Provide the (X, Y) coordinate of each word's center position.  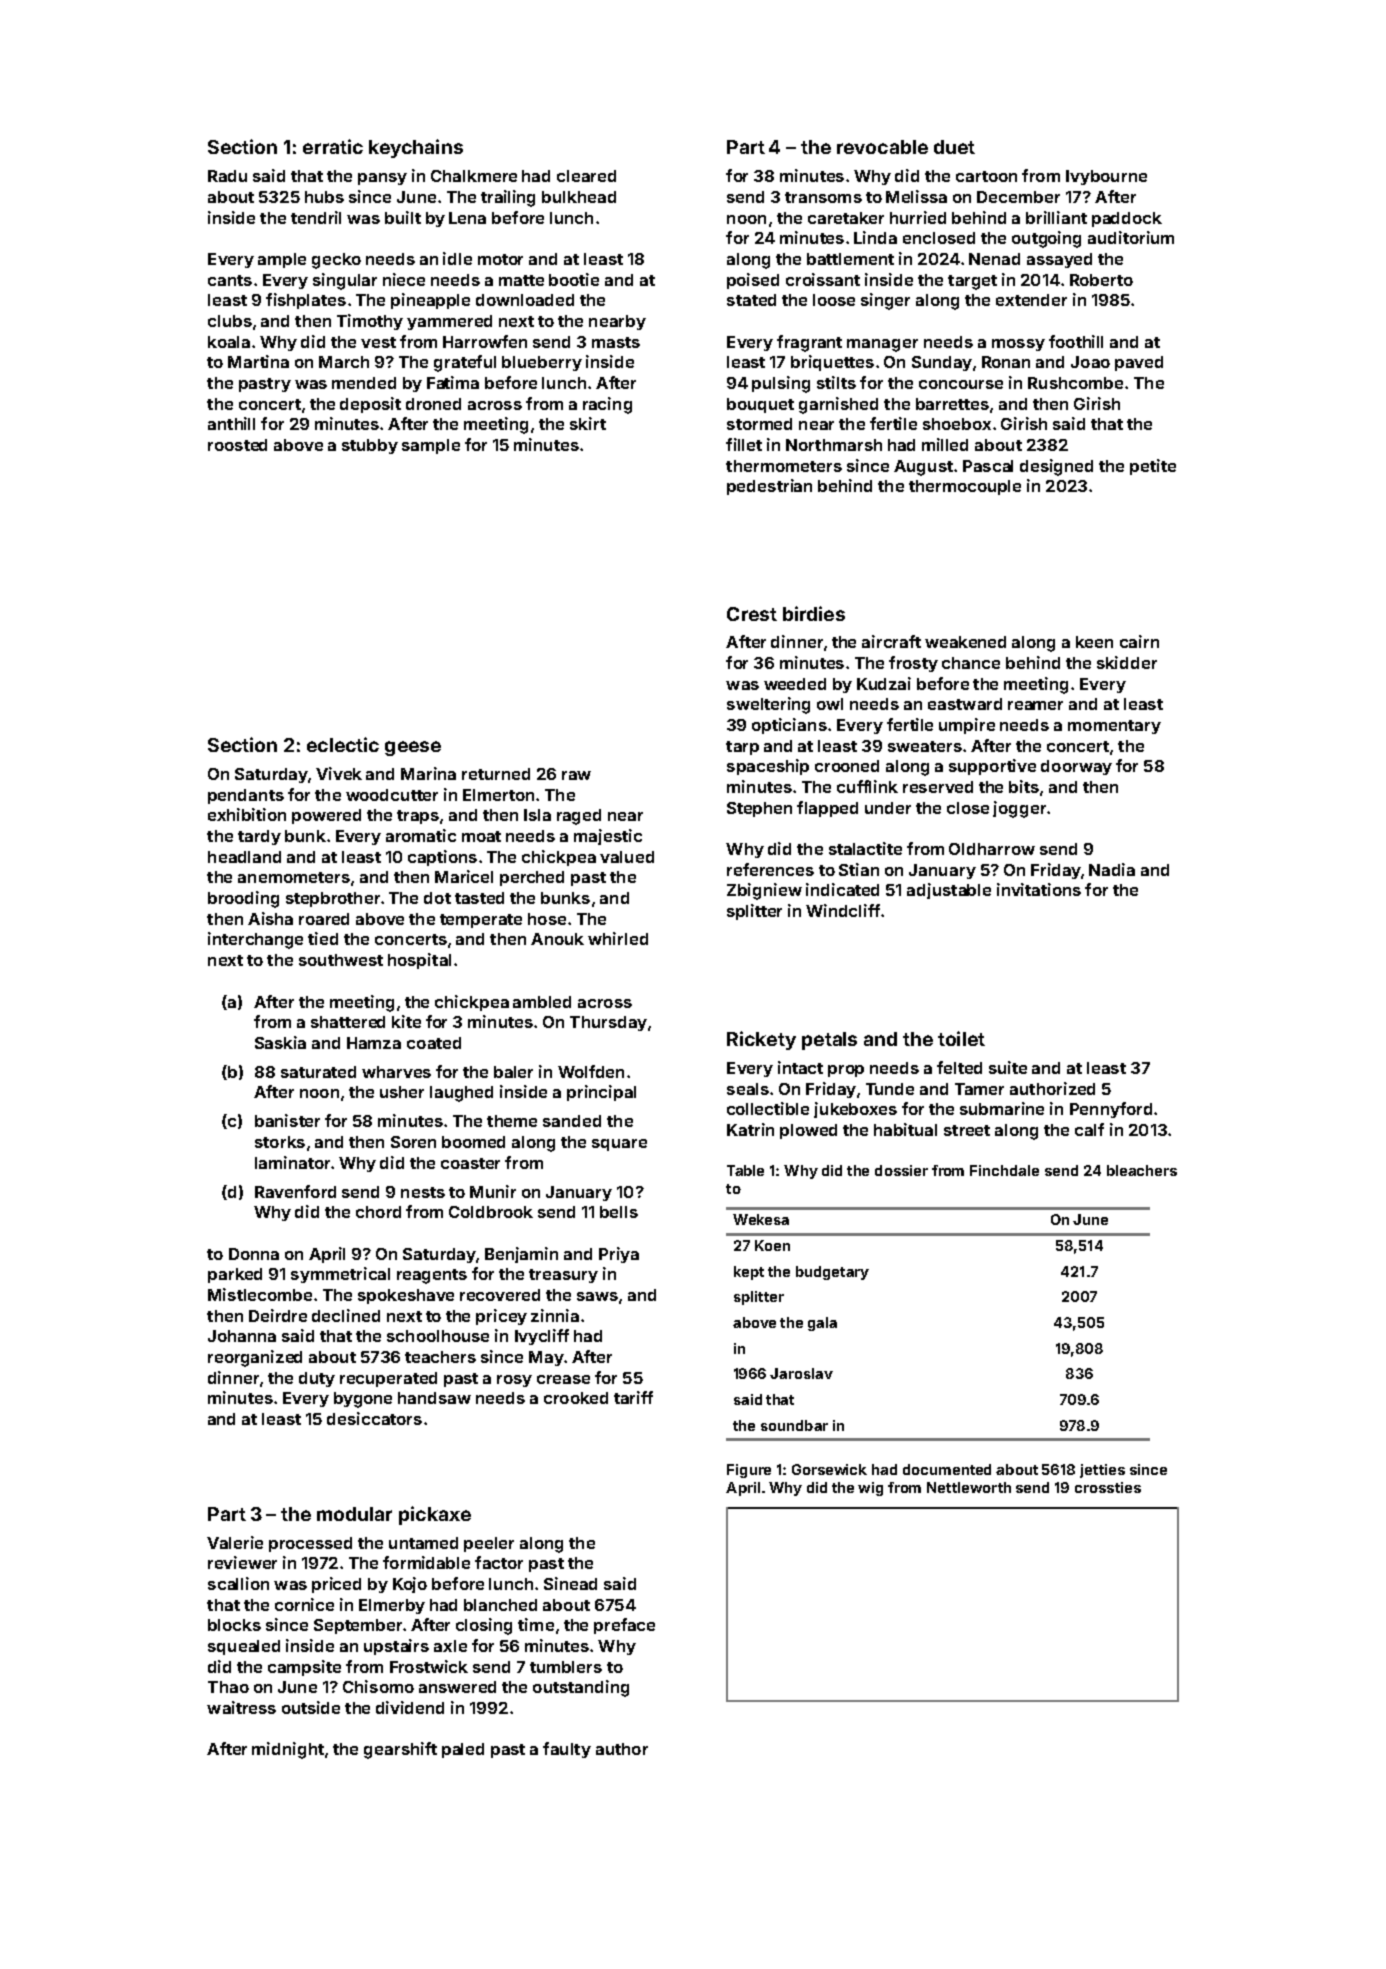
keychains (416, 148)
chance (971, 663)
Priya (619, 1255)
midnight (288, 1750)
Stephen (759, 809)
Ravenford (295, 1191)
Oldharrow (992, 849)
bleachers (1142, 1170)
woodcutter (392, 795)
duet (954, 147)
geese (413, 748)
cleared (586, 176)
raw (576, 775)
